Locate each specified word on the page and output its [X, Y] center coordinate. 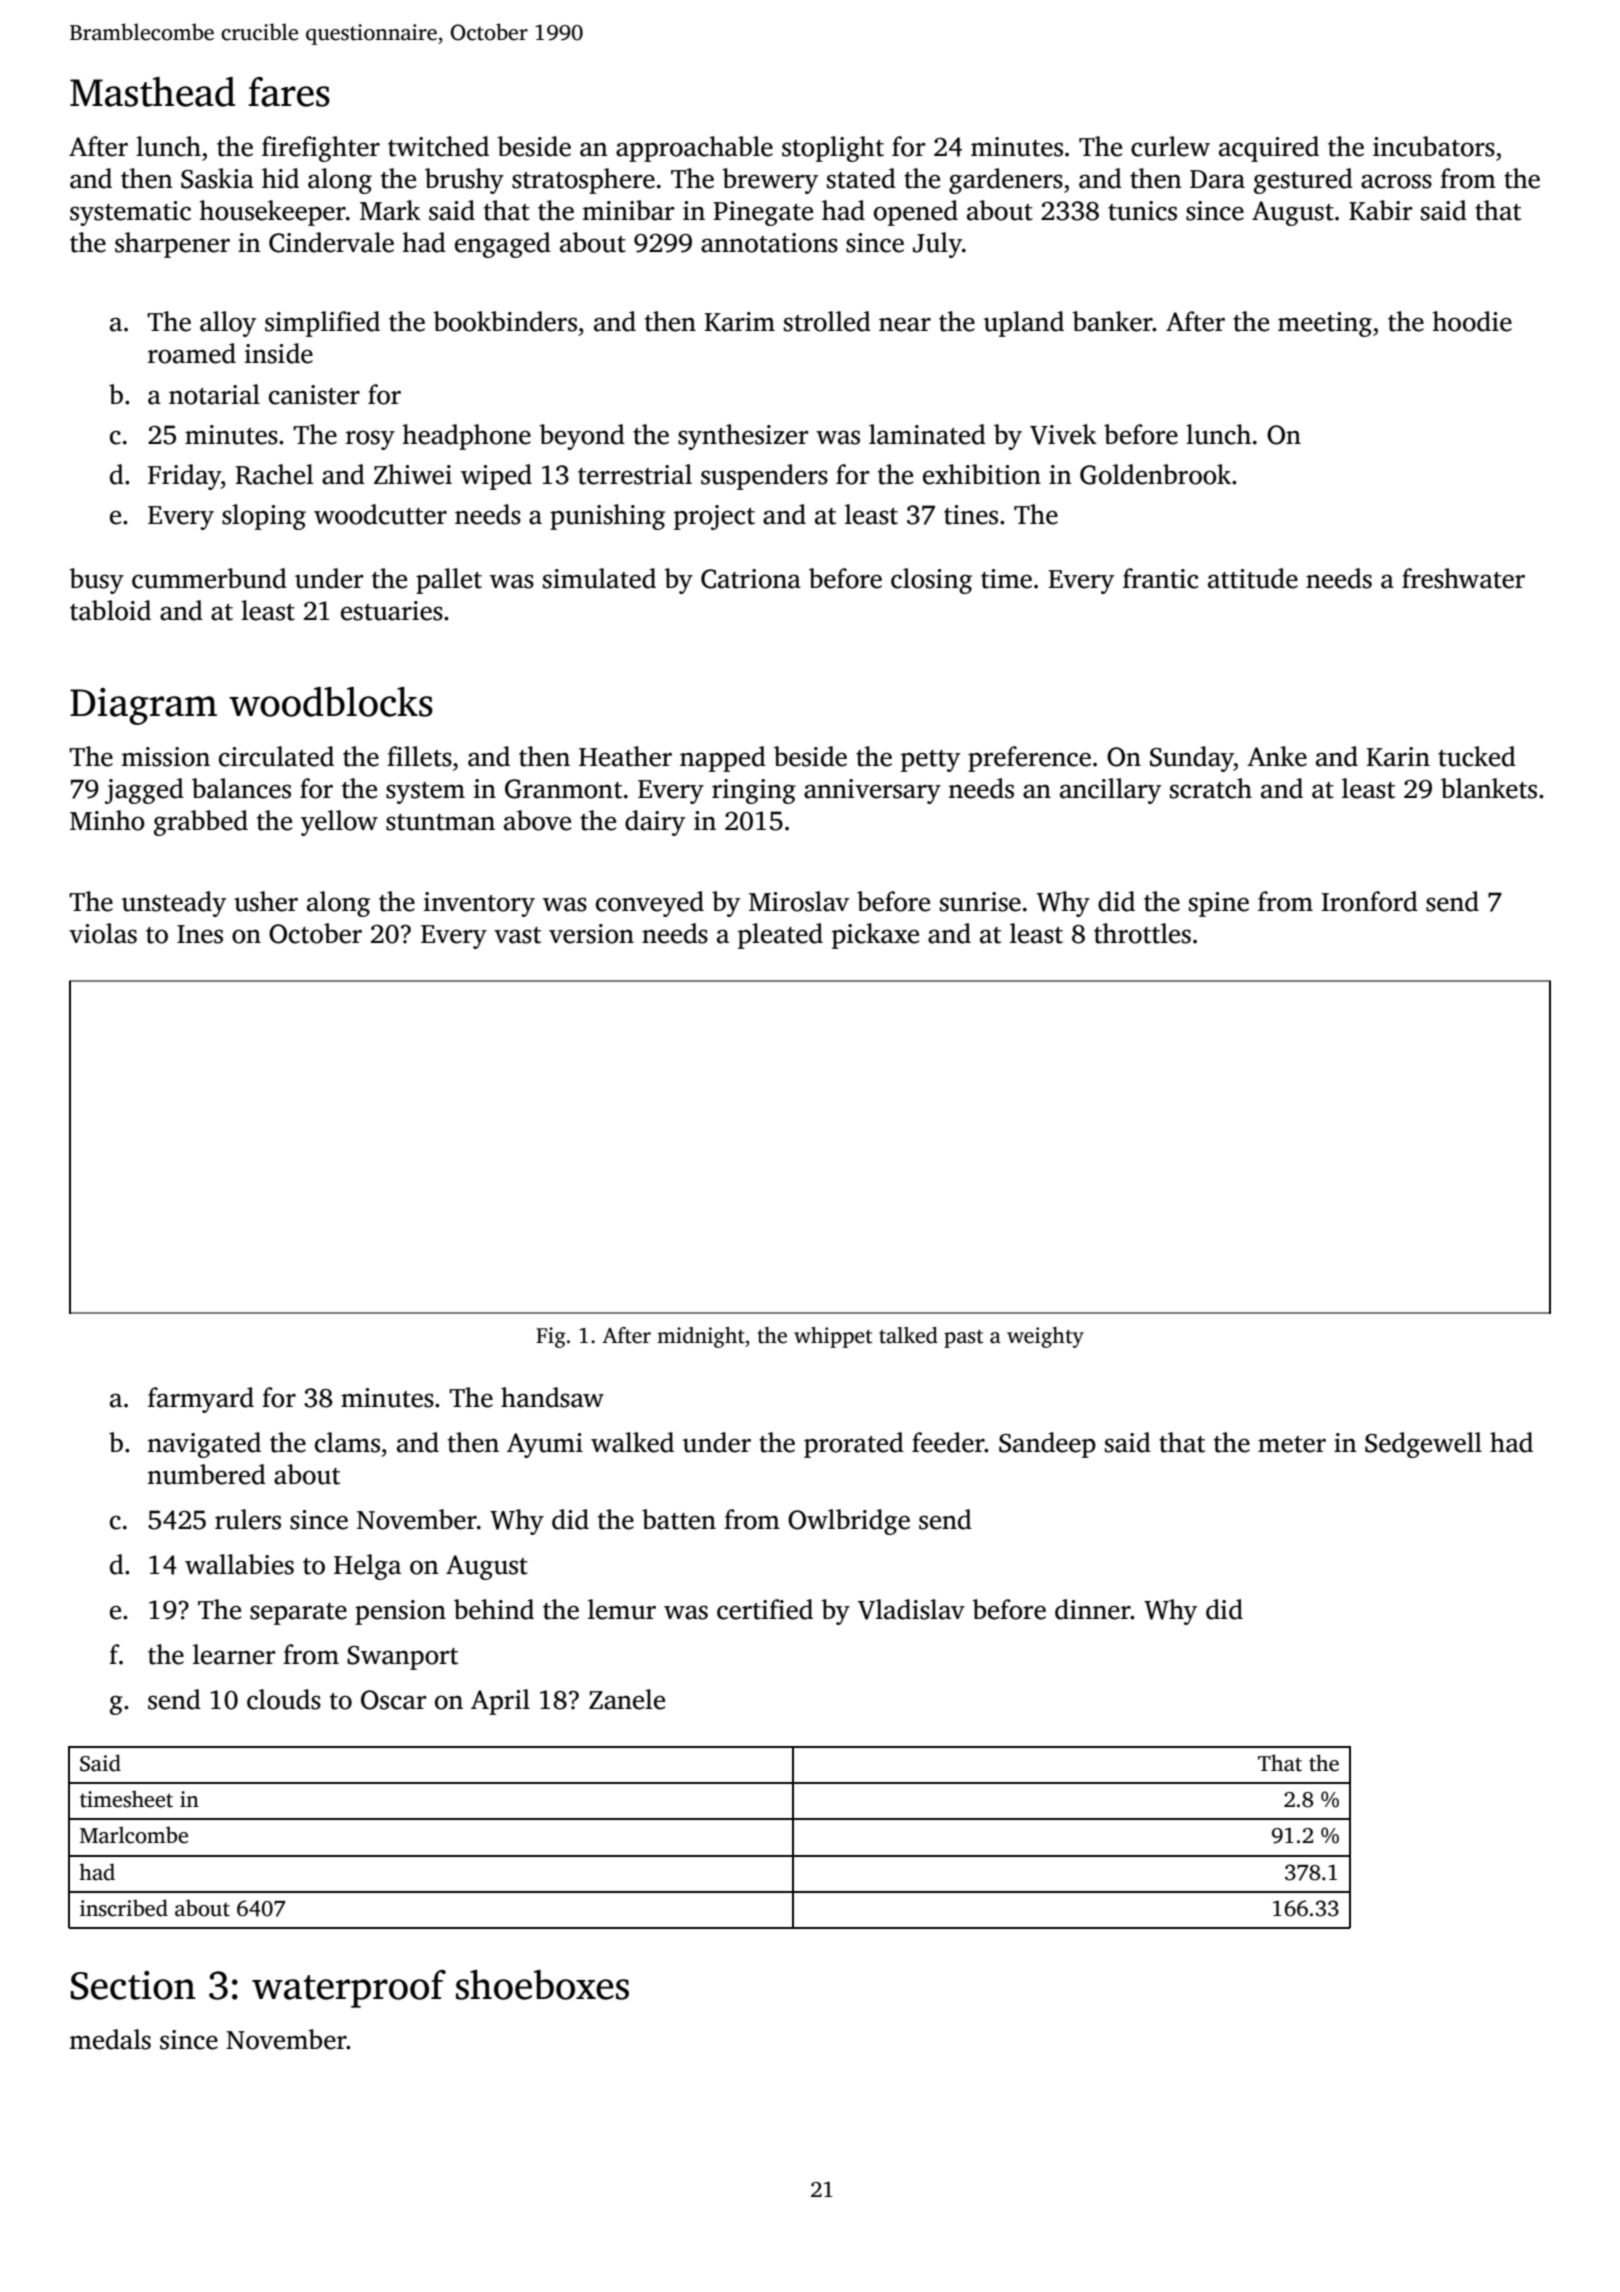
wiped [496, 477]
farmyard [201, 1400]
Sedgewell [1423, 1445]
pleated [780, 936]
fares [289, 92]
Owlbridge [849, 1522]
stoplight [833, 149]
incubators [1434, 146]
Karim [740, 322]
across [1396, 181]
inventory [479, 904]
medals [110, 2039]
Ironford [1370, 901]
